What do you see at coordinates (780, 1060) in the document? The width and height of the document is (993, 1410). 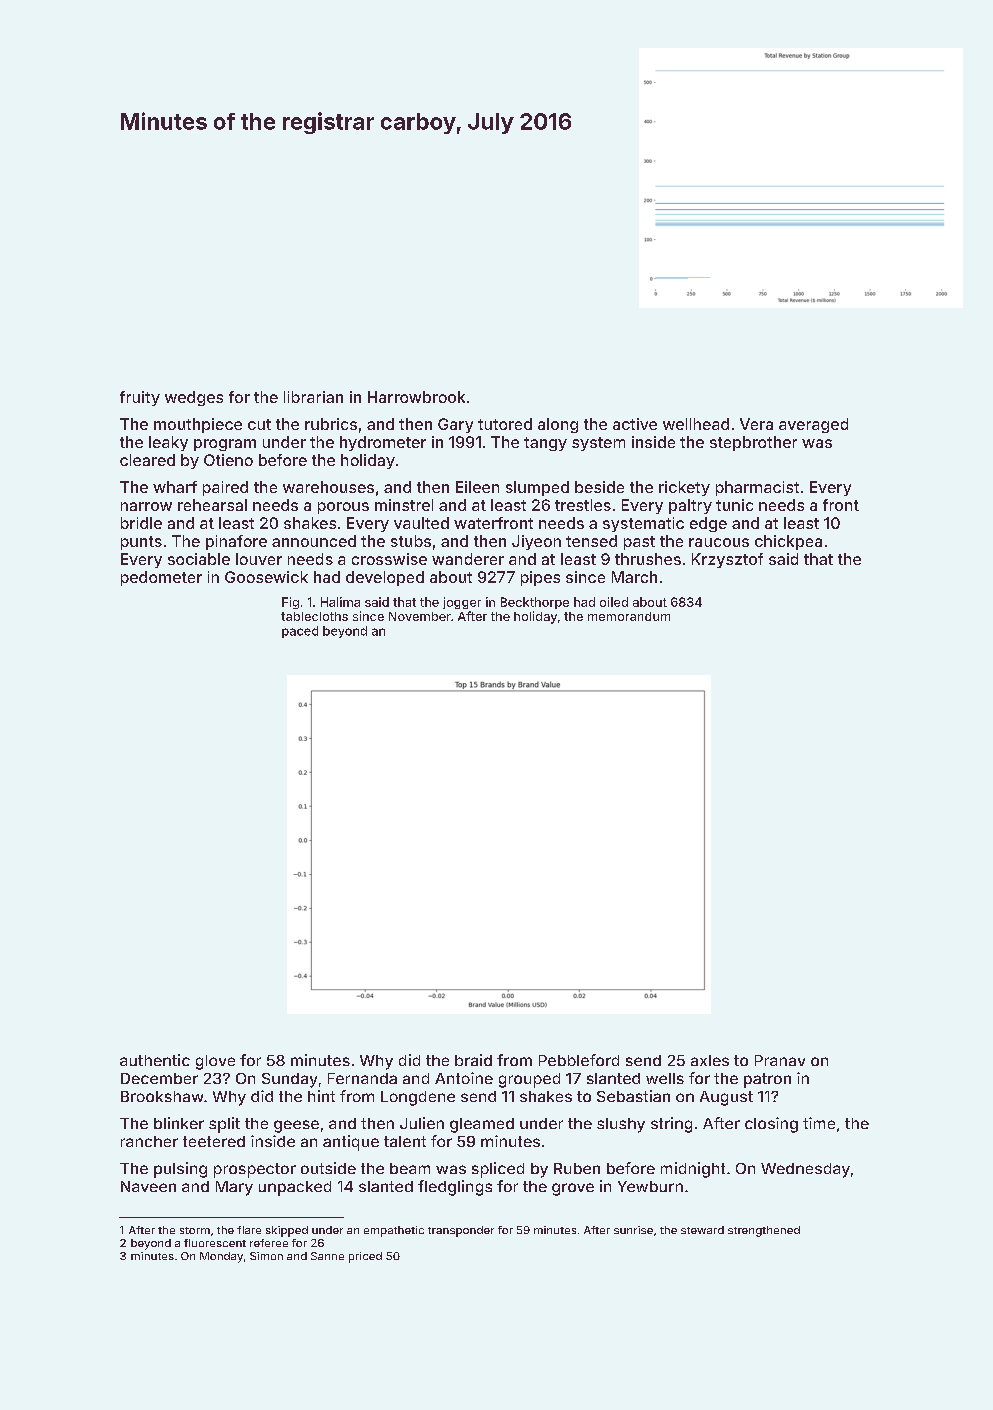 I see `Pranav` at bounding box center [780, 1060].
